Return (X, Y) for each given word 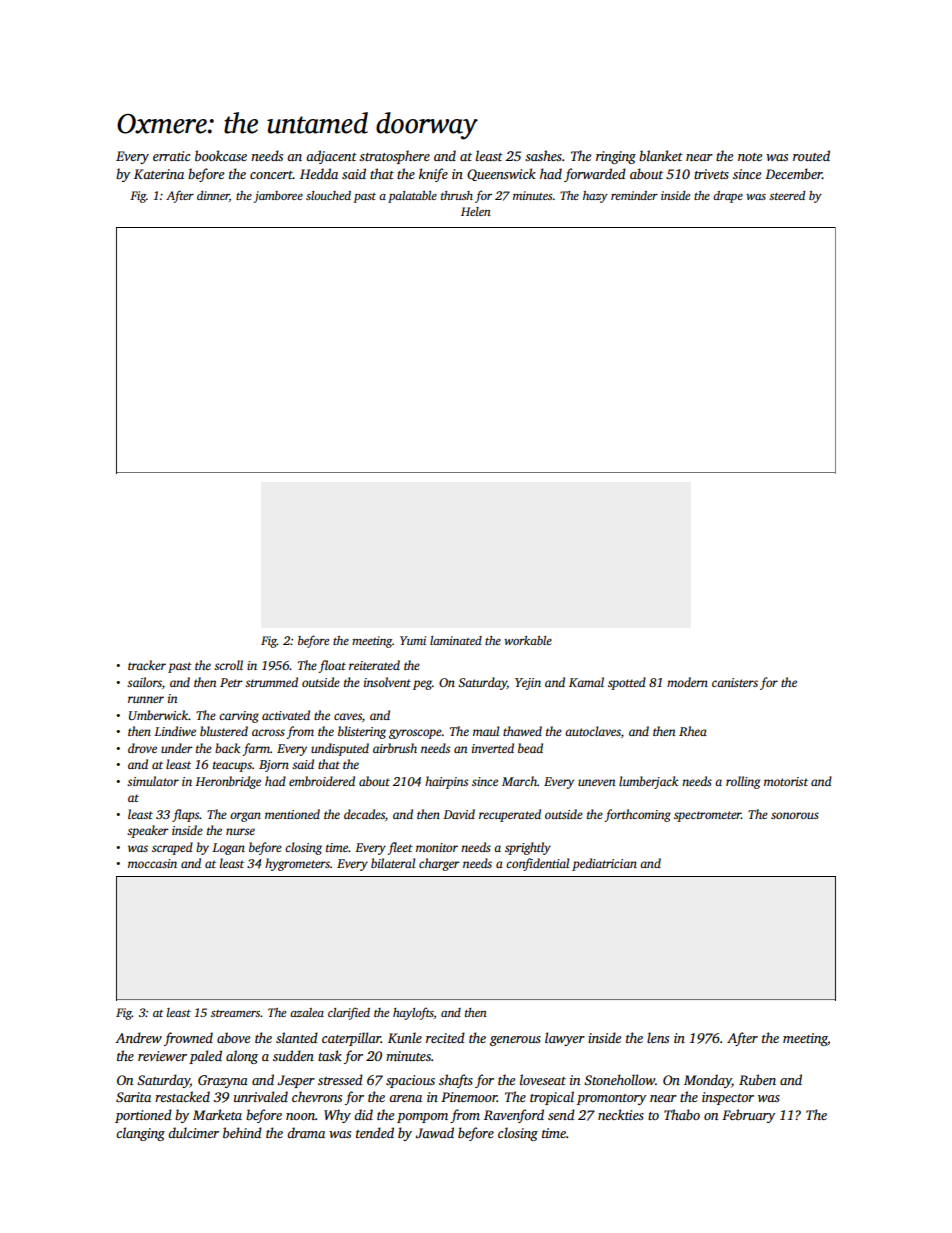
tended (375, 1132)
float (332, 666)
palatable (412, 197)
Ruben (757, 1079)
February (748, 1116)
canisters (735, 682)
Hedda (319, 173)
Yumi (413, 640)
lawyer (565, 1039)
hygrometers (297, 864)
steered (787, 195)
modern (687, 682)
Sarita (133, 1097)
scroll (228, 665)
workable (528, 640)
